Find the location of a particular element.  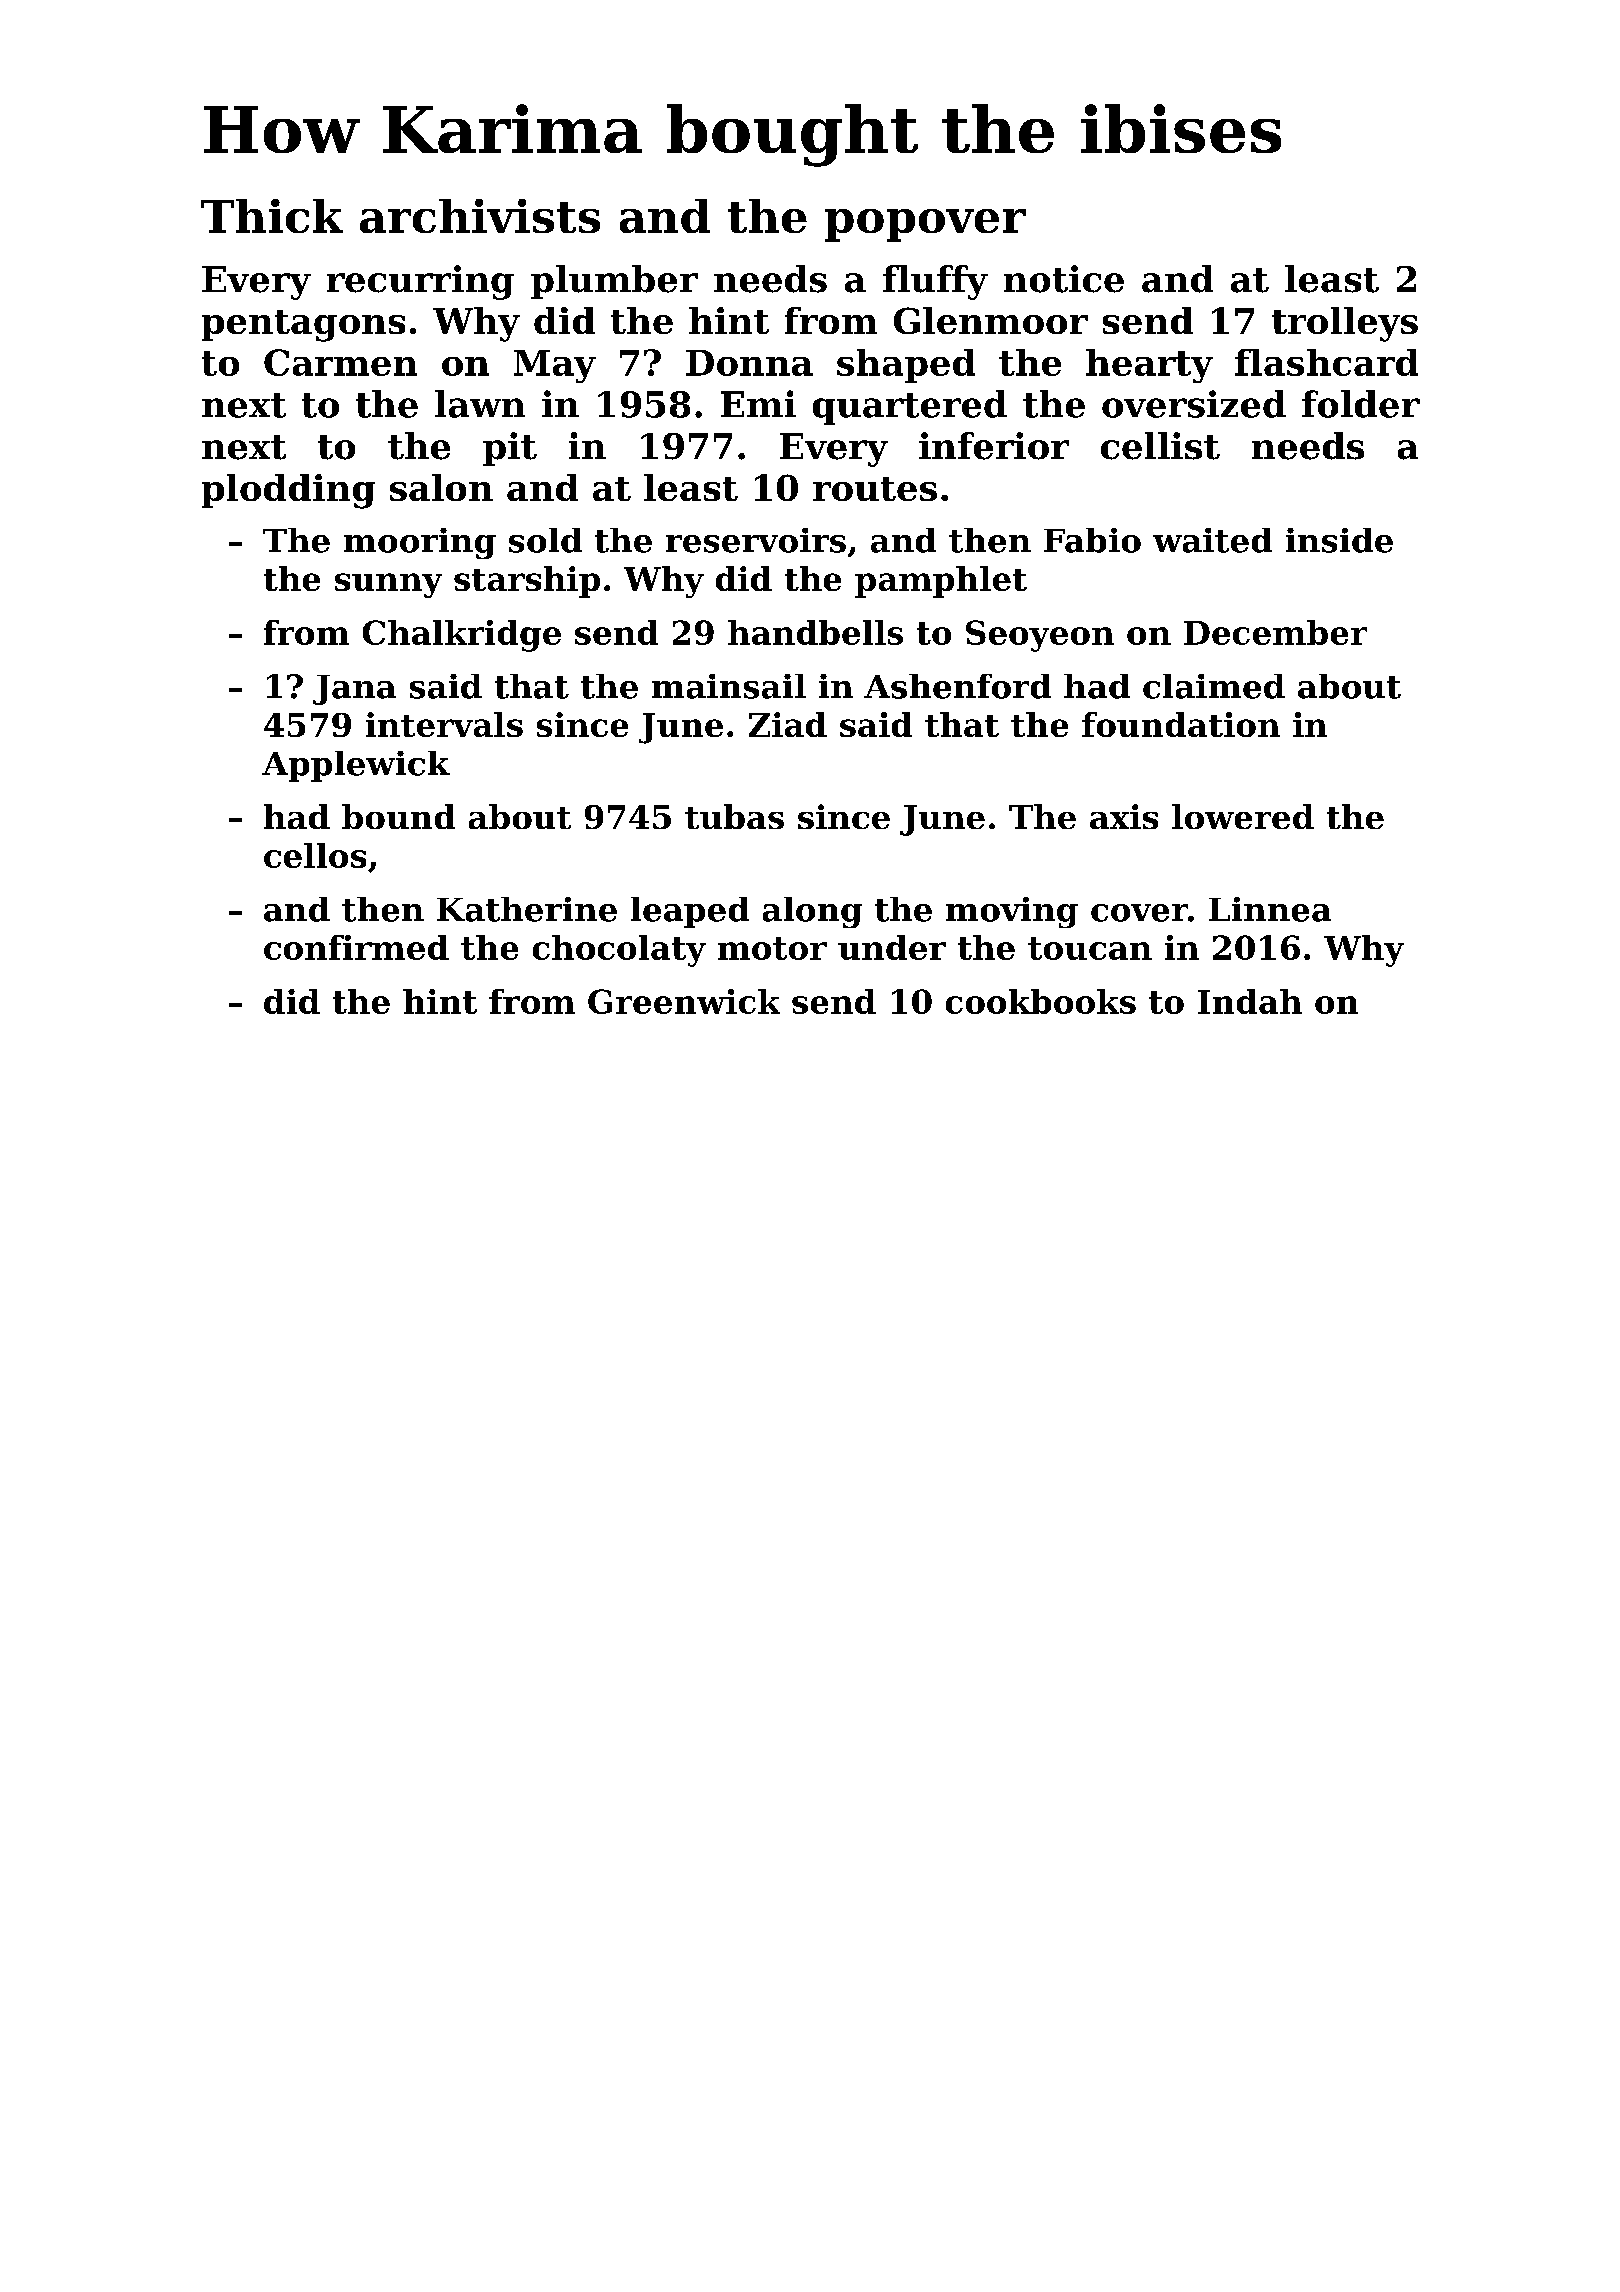

Carmen is located at coordinates (340, 362).
